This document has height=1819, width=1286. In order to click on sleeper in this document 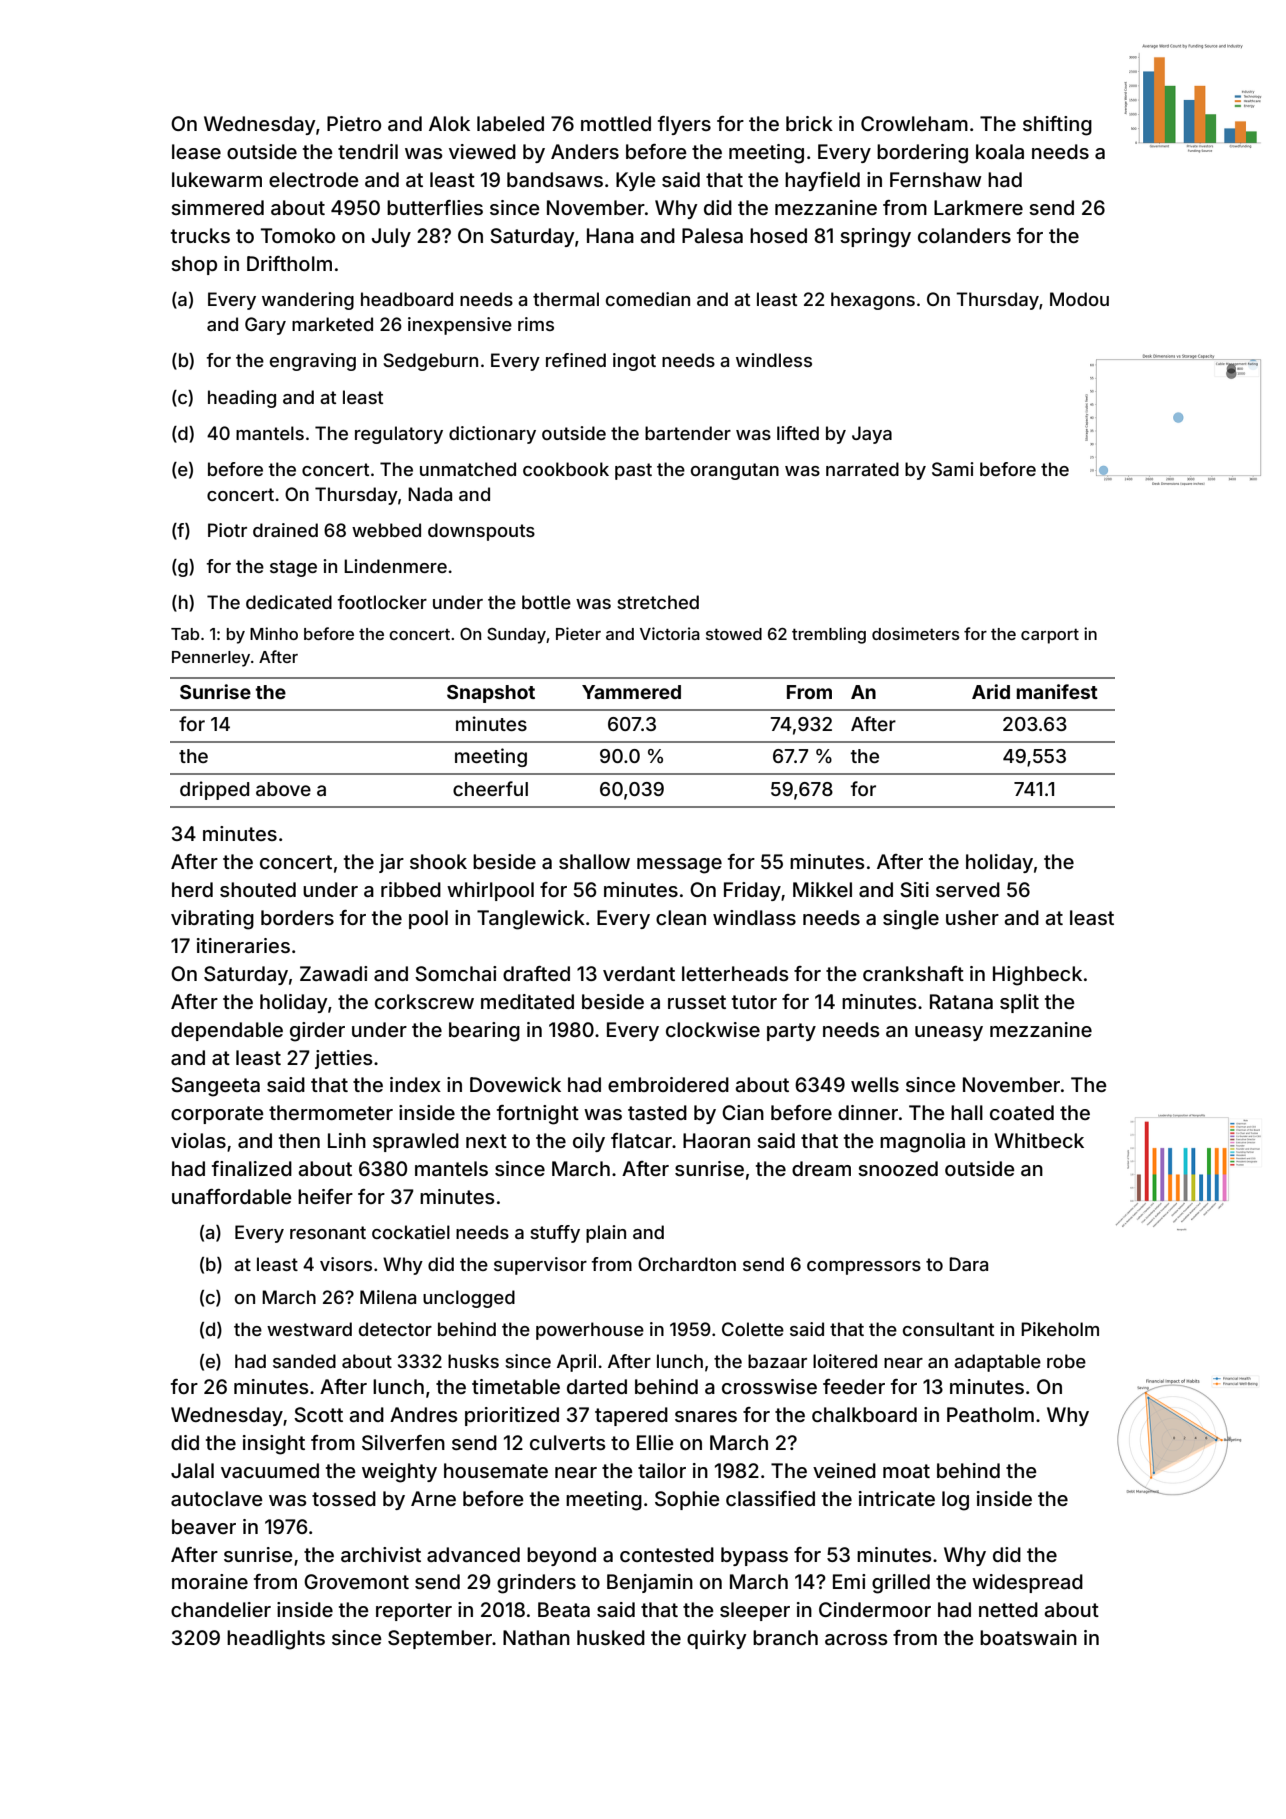, I will do `click(755, 1611)`.
